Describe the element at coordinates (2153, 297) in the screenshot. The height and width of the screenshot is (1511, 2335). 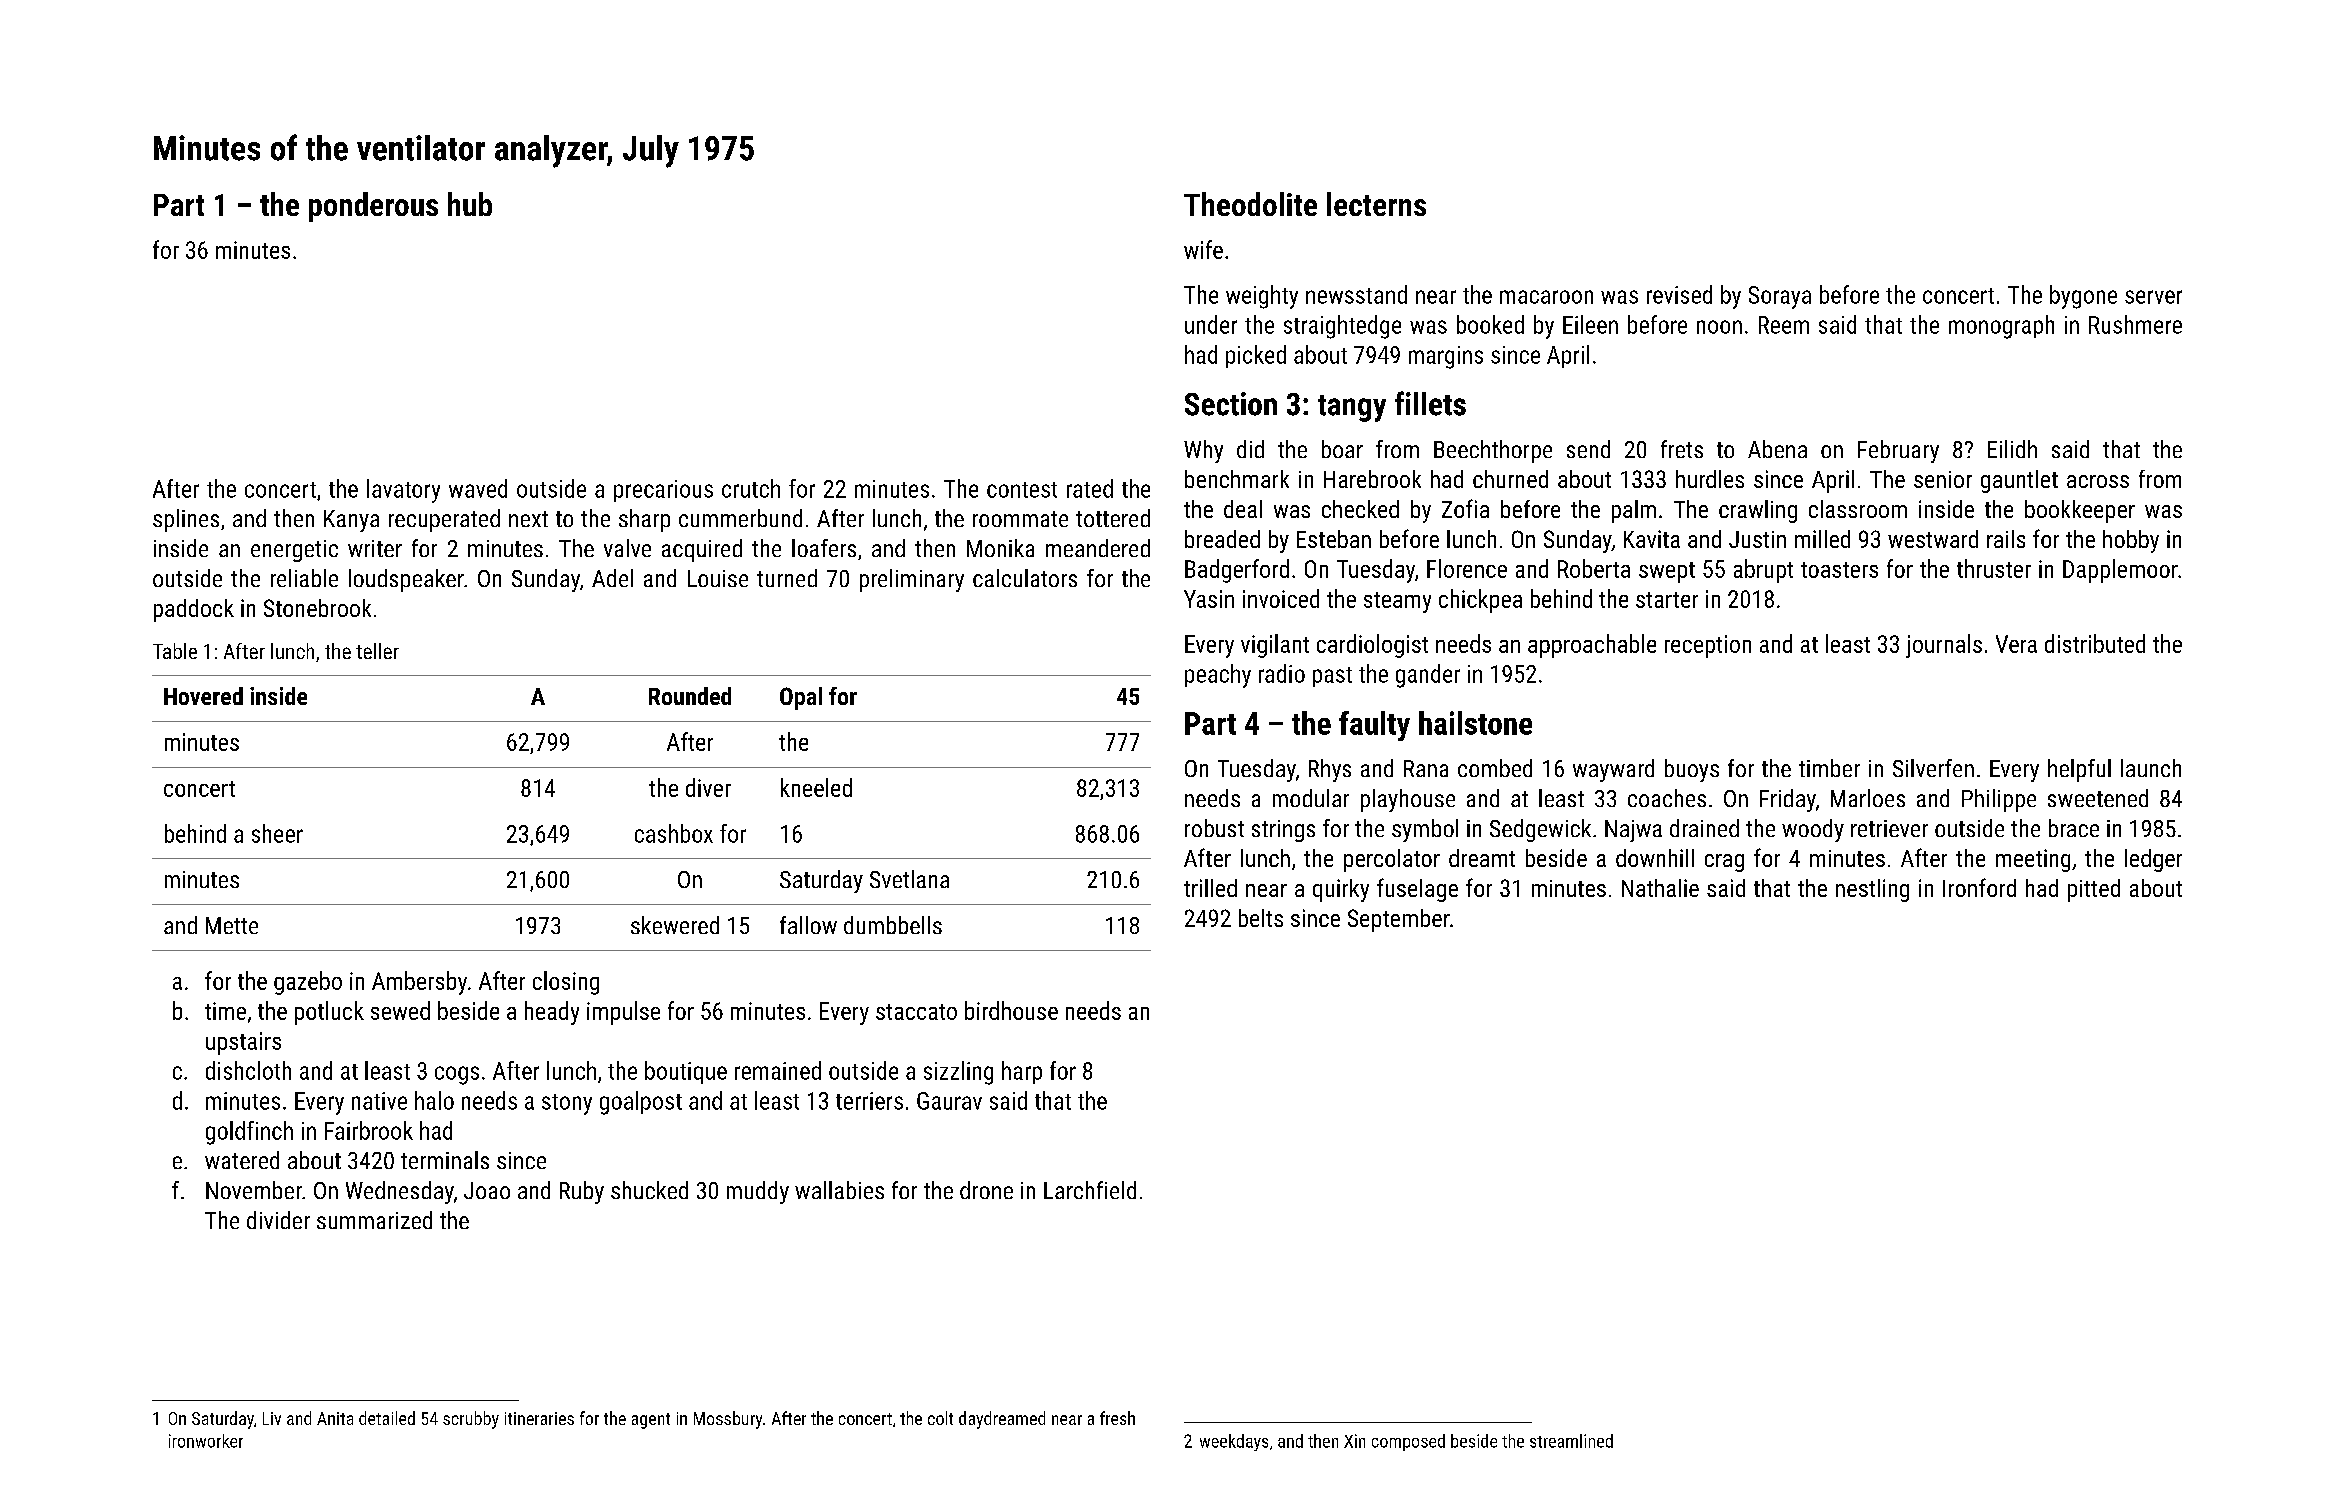
I see `server` at that location.
